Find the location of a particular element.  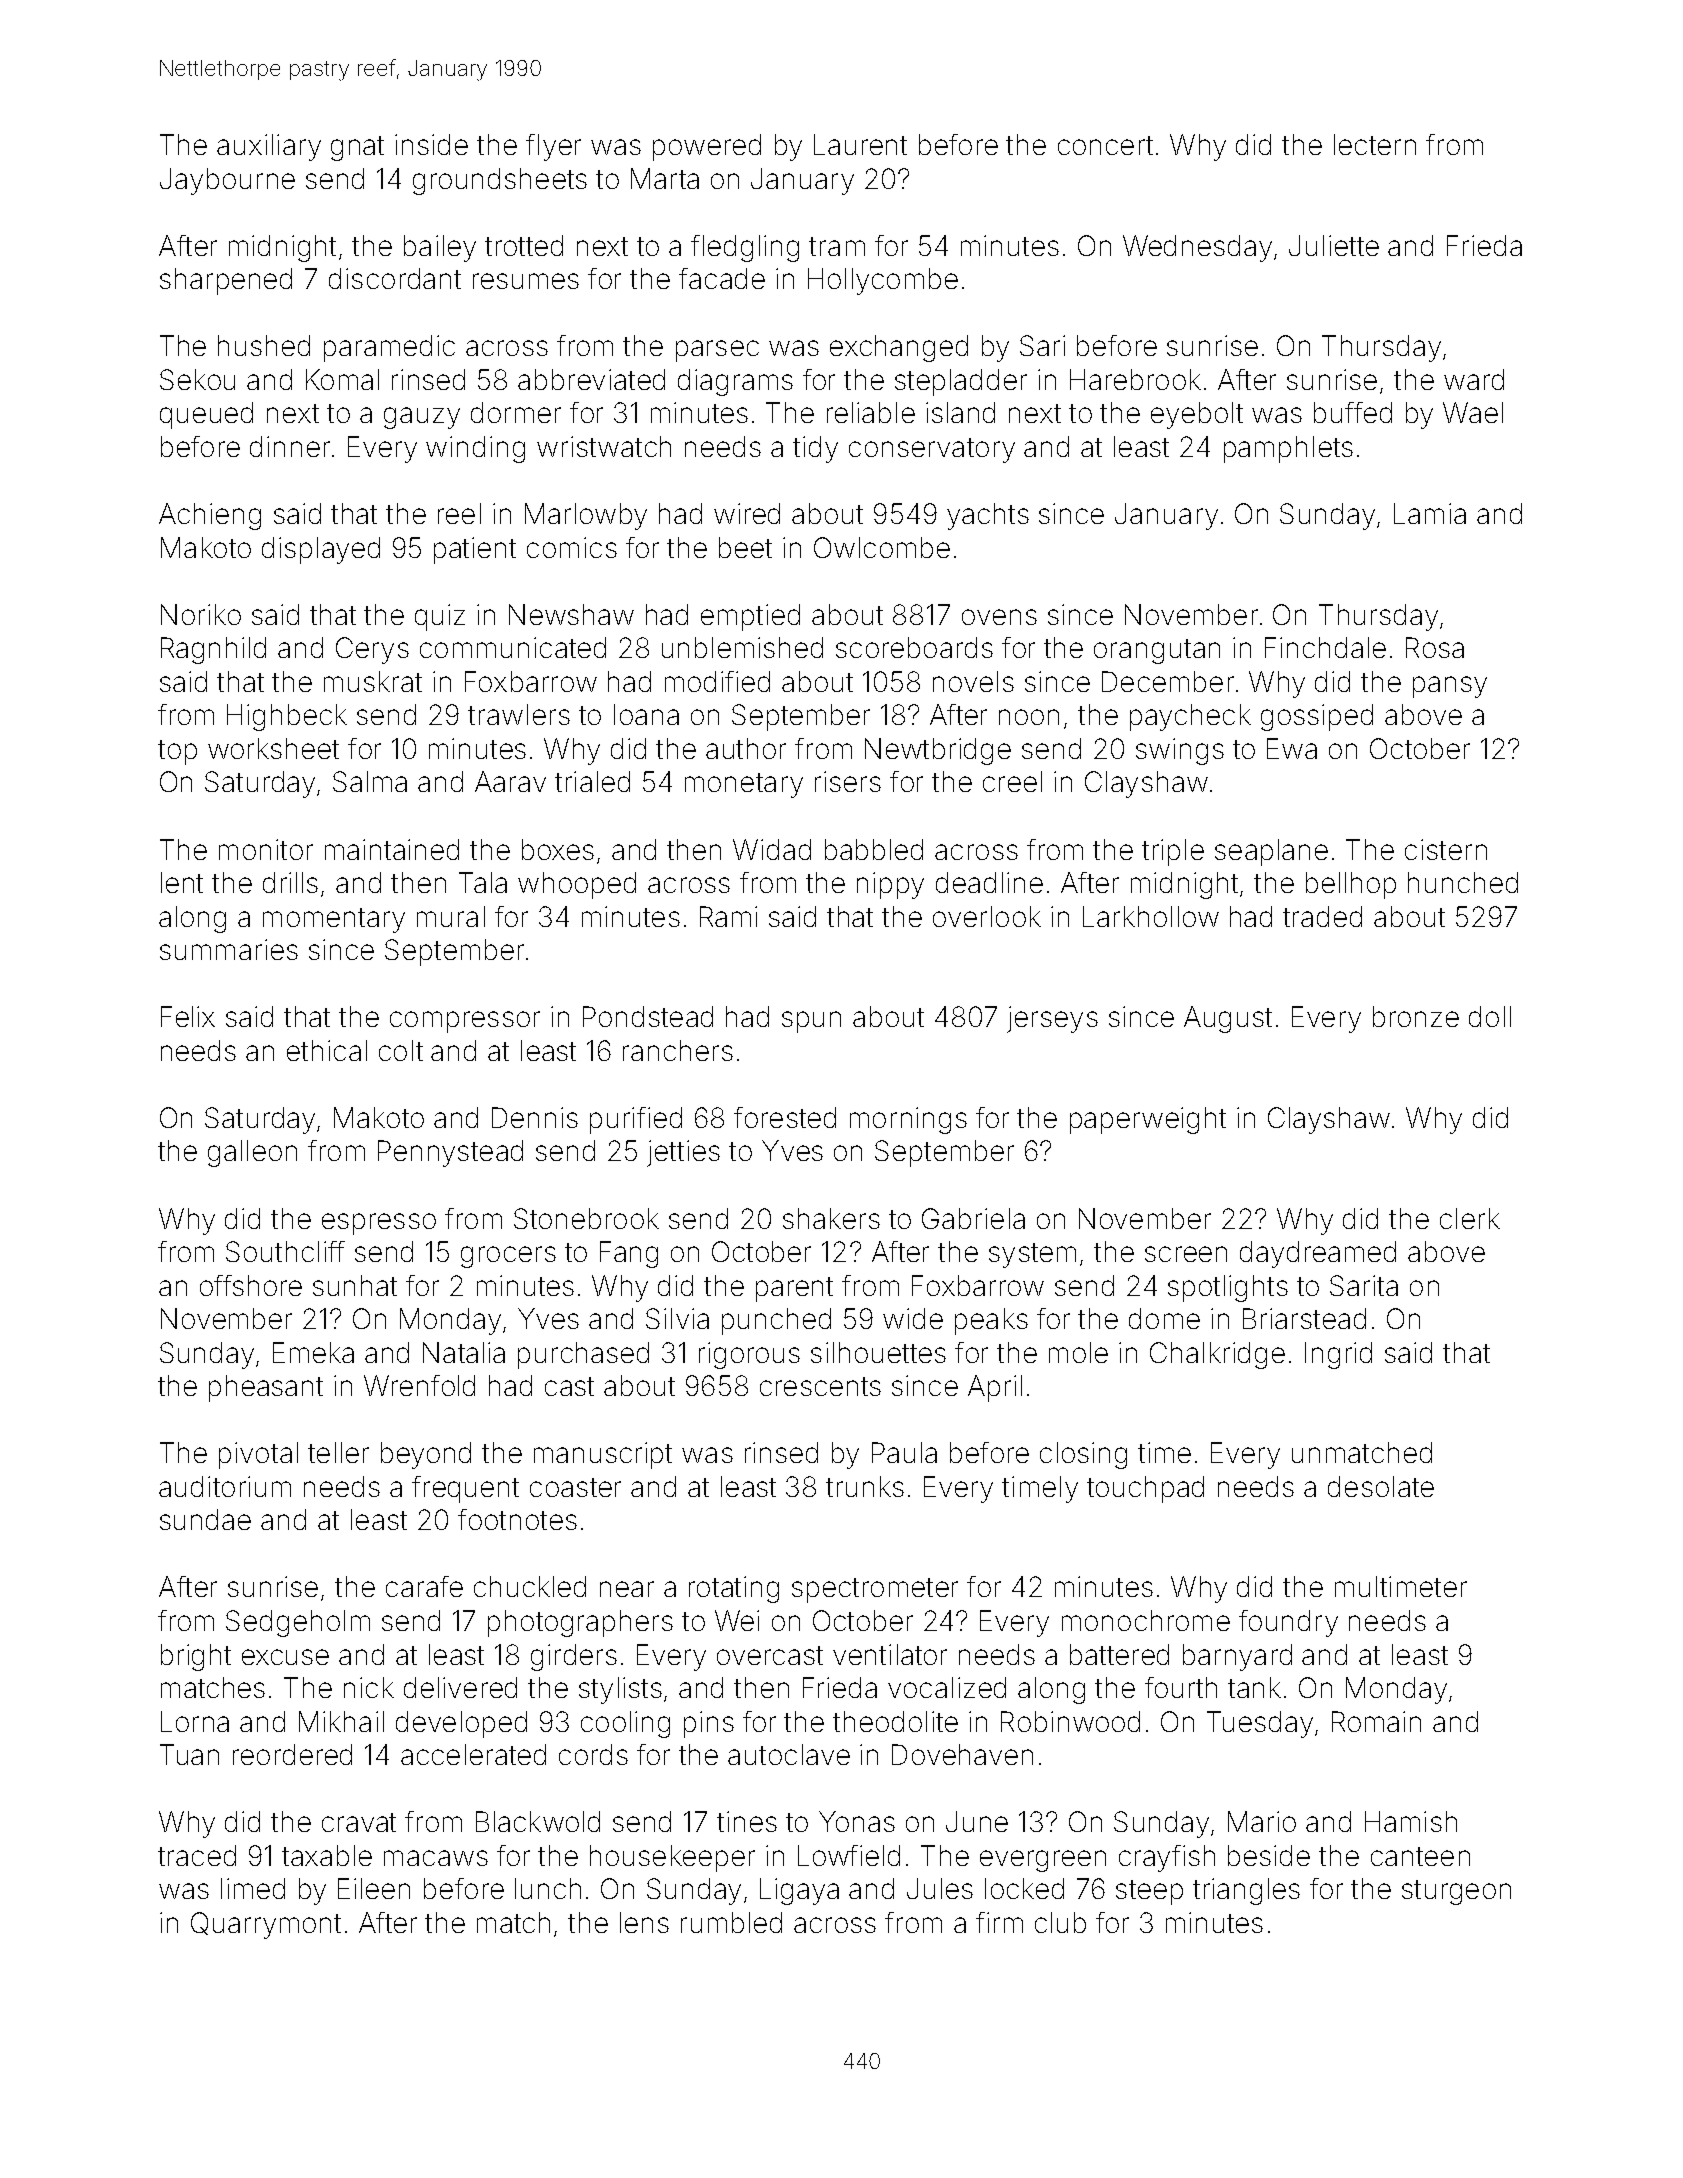

doll is located at coordinates (1490, 1016).
